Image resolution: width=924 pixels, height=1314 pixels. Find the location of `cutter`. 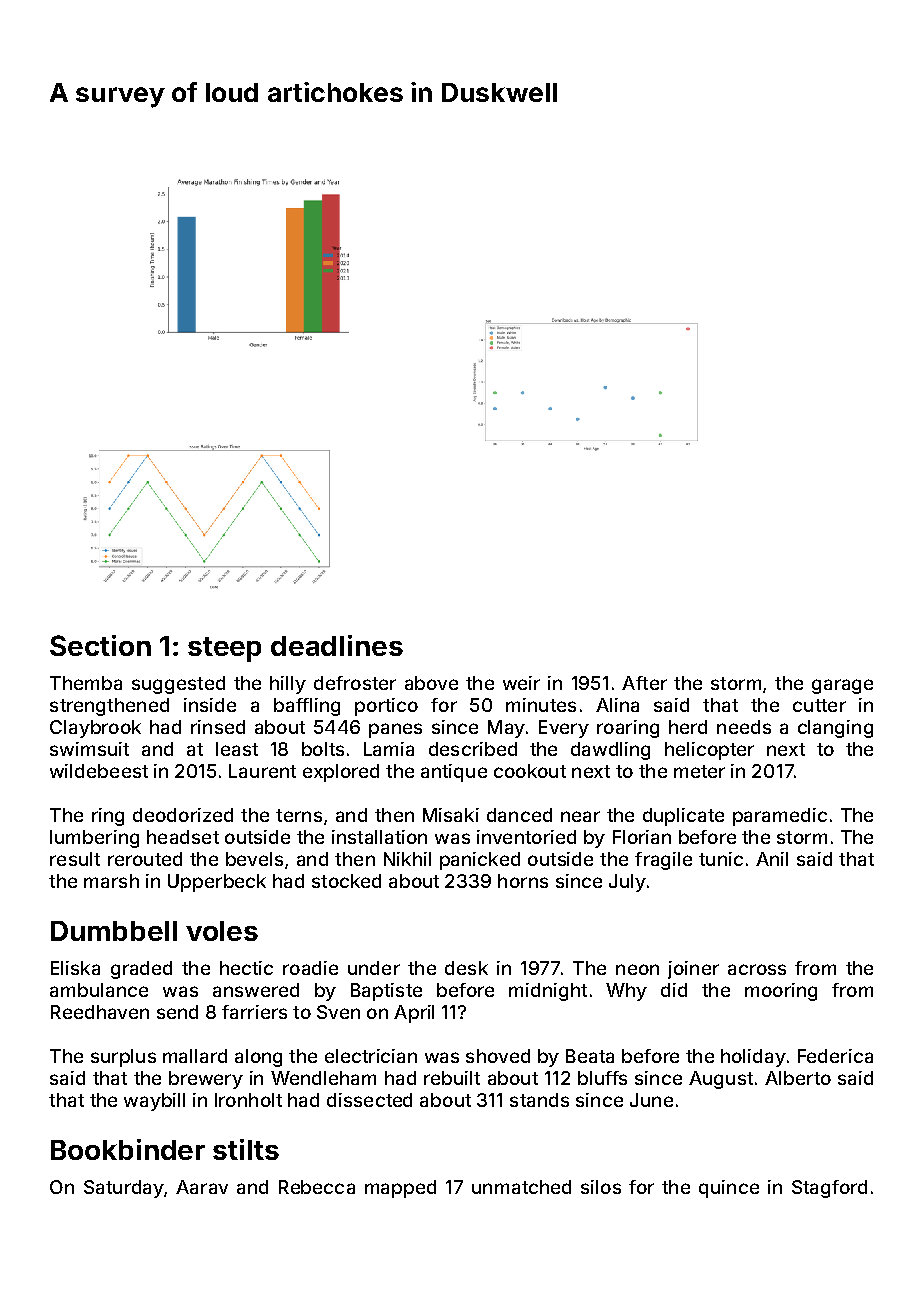

cutter is located at coordinates (819, 705).
